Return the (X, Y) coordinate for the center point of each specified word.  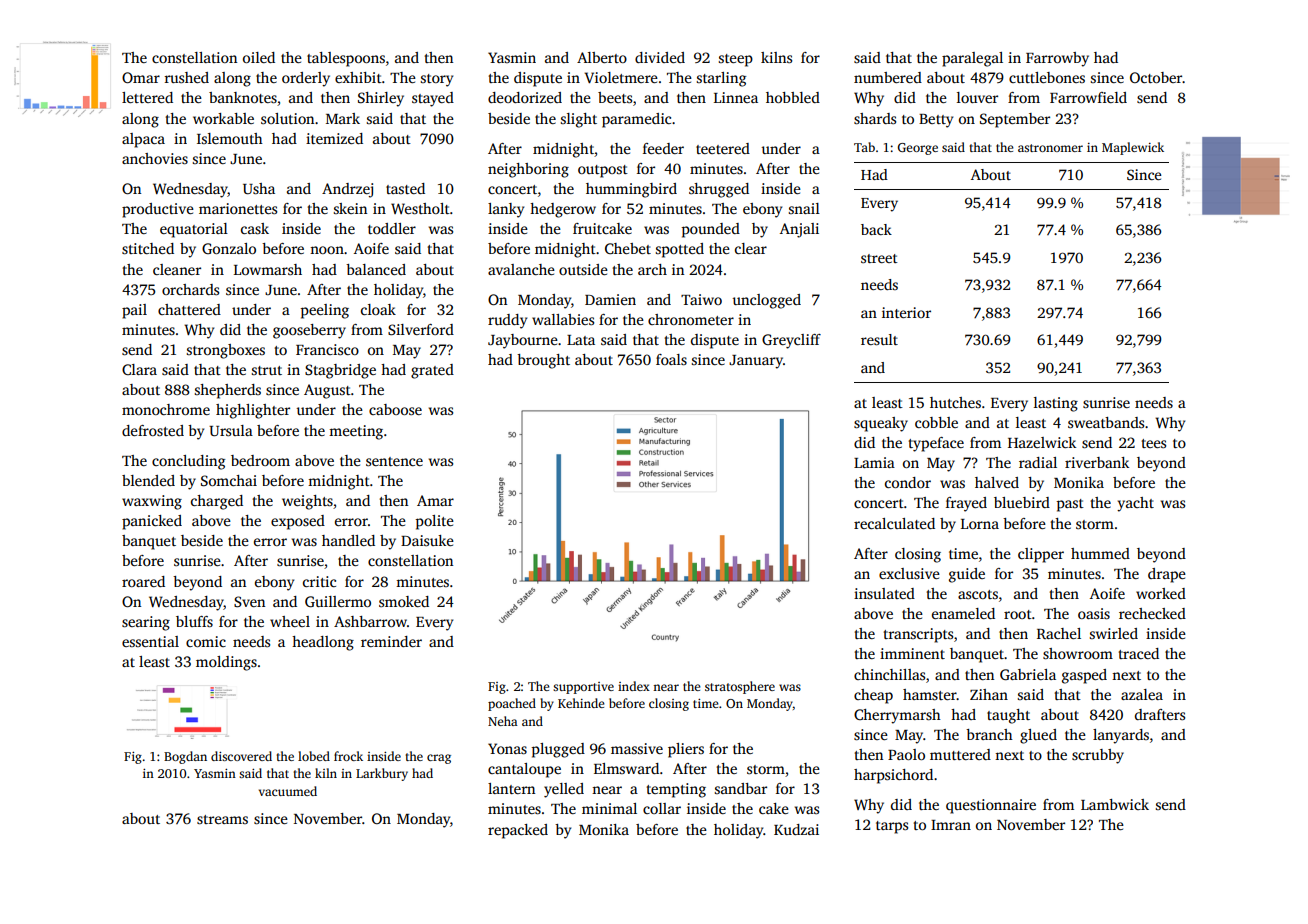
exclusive (909, 573)
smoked (404, 601)
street (879, 258)
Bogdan (185, 757)
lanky (506, 210)
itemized (334, 138)
